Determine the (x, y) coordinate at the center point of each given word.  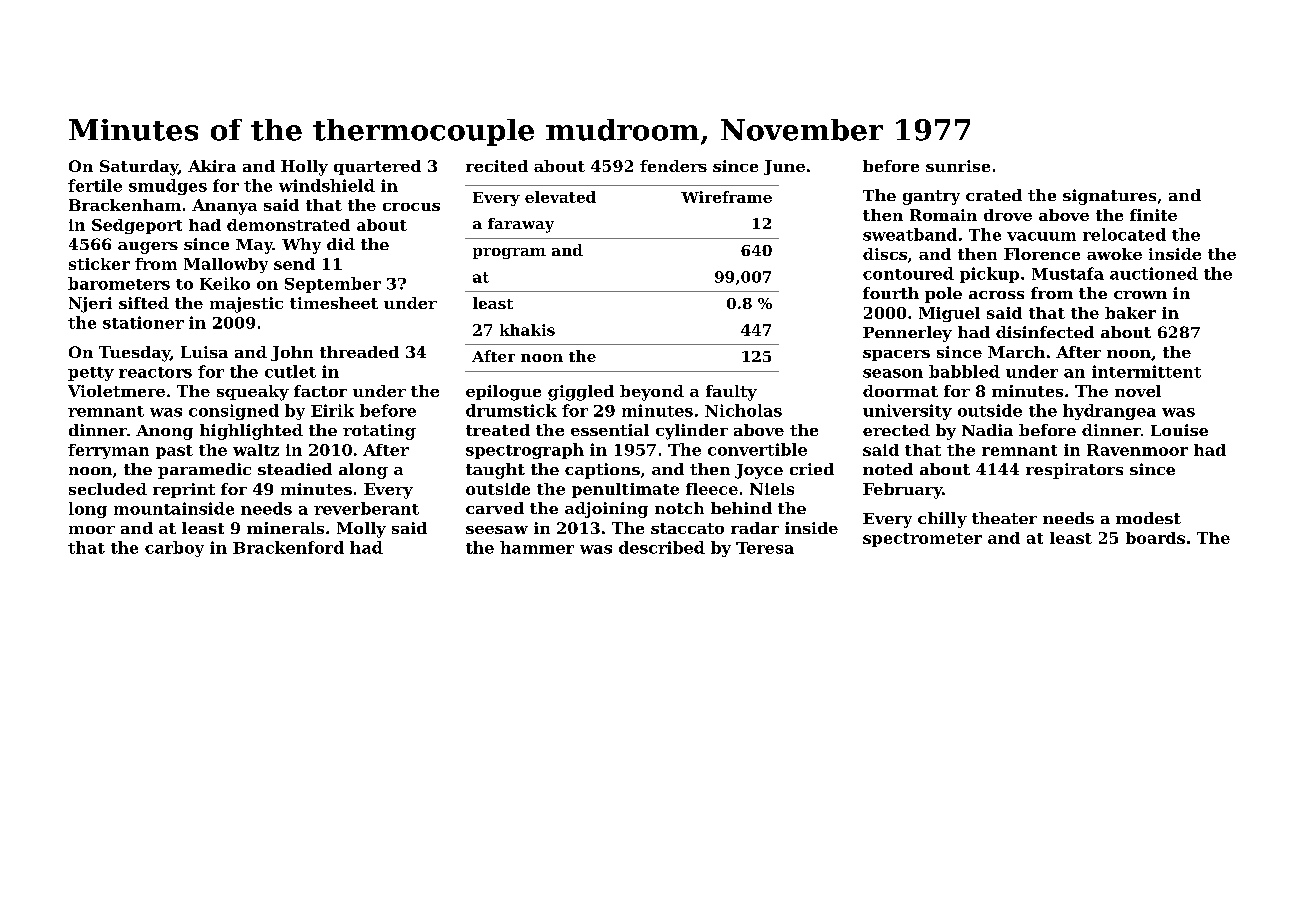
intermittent (1146, 371)
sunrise (958, 166)
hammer (537, 547)
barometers (119, 283)
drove (1008, 215)
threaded (359, 352)
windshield (327, 185)
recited (497, 166)
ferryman (108, 451)
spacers (896, 355)
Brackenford (288, 547)
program (509, 253)
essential (610, 430)
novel (1138, 391)
